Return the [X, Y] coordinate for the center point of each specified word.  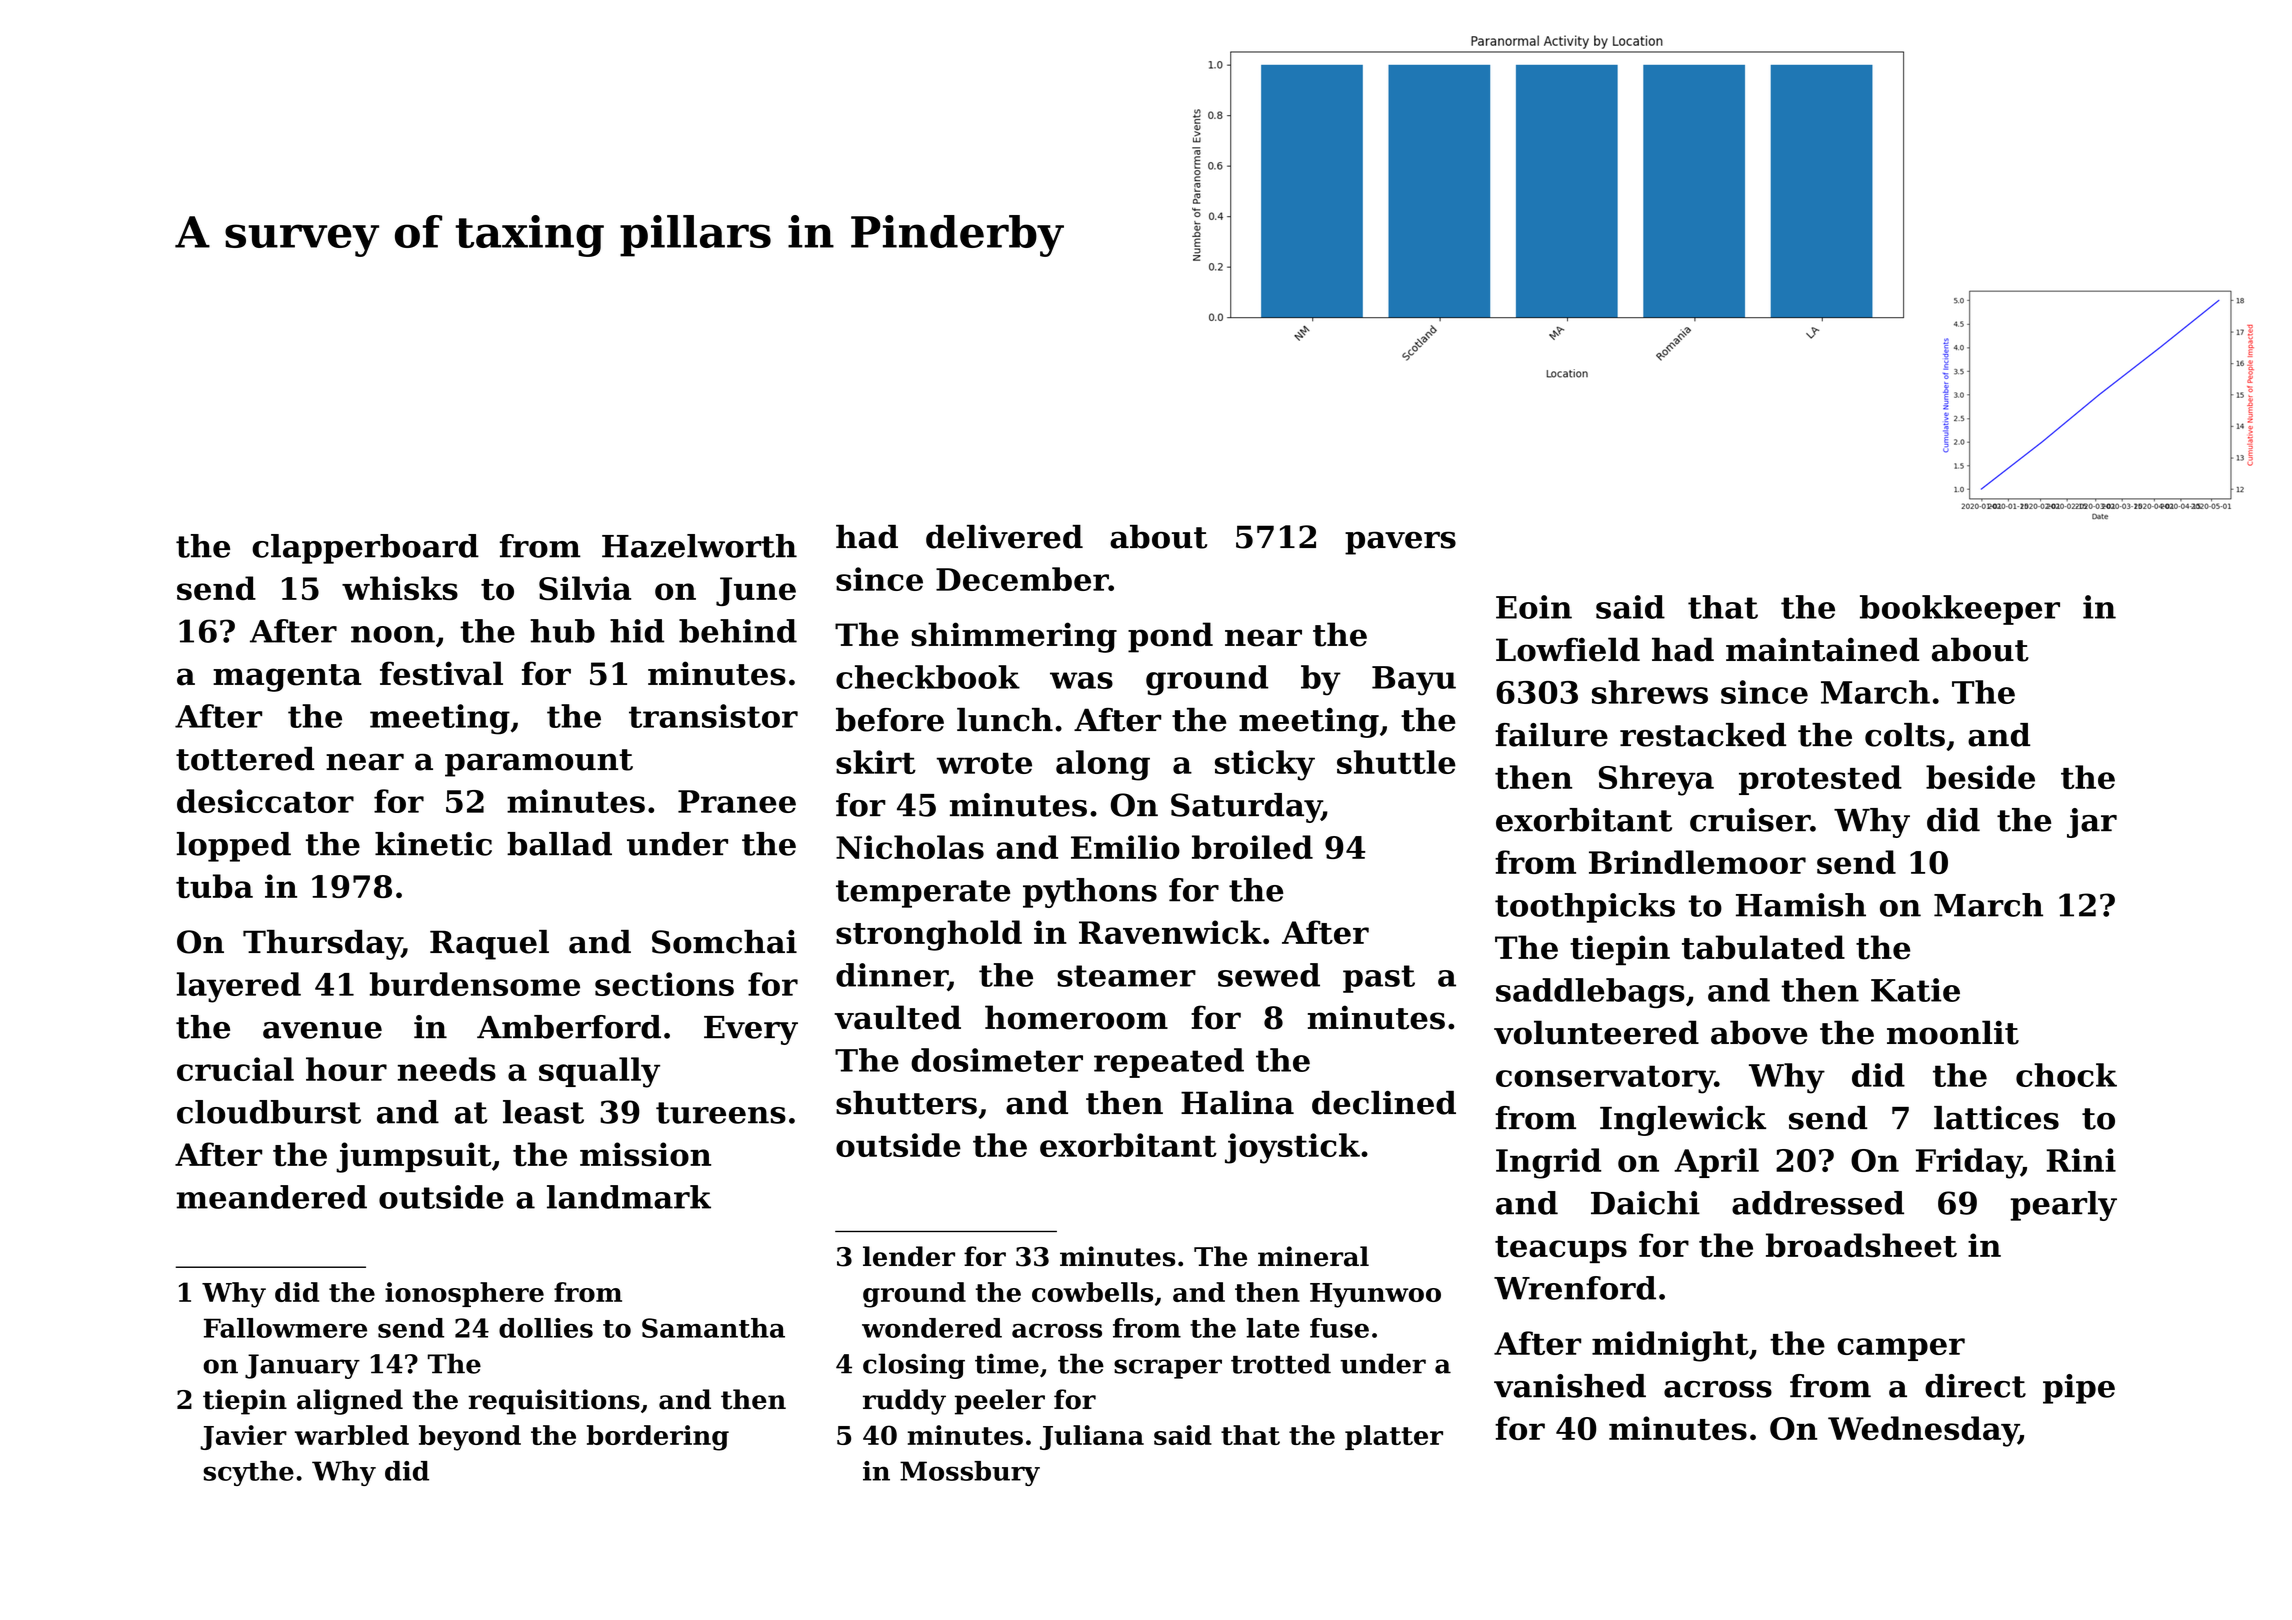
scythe [249, 1473]
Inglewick [1683, 1121]
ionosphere [464, 1294]
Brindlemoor [1697, 862]
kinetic [433, 844]
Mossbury [970, 1473]
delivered [1004, 537]
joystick [1292, 1148]
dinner [892, 976]
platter [1394, 1437]
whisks [400, 588]
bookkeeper [1960, 610]
